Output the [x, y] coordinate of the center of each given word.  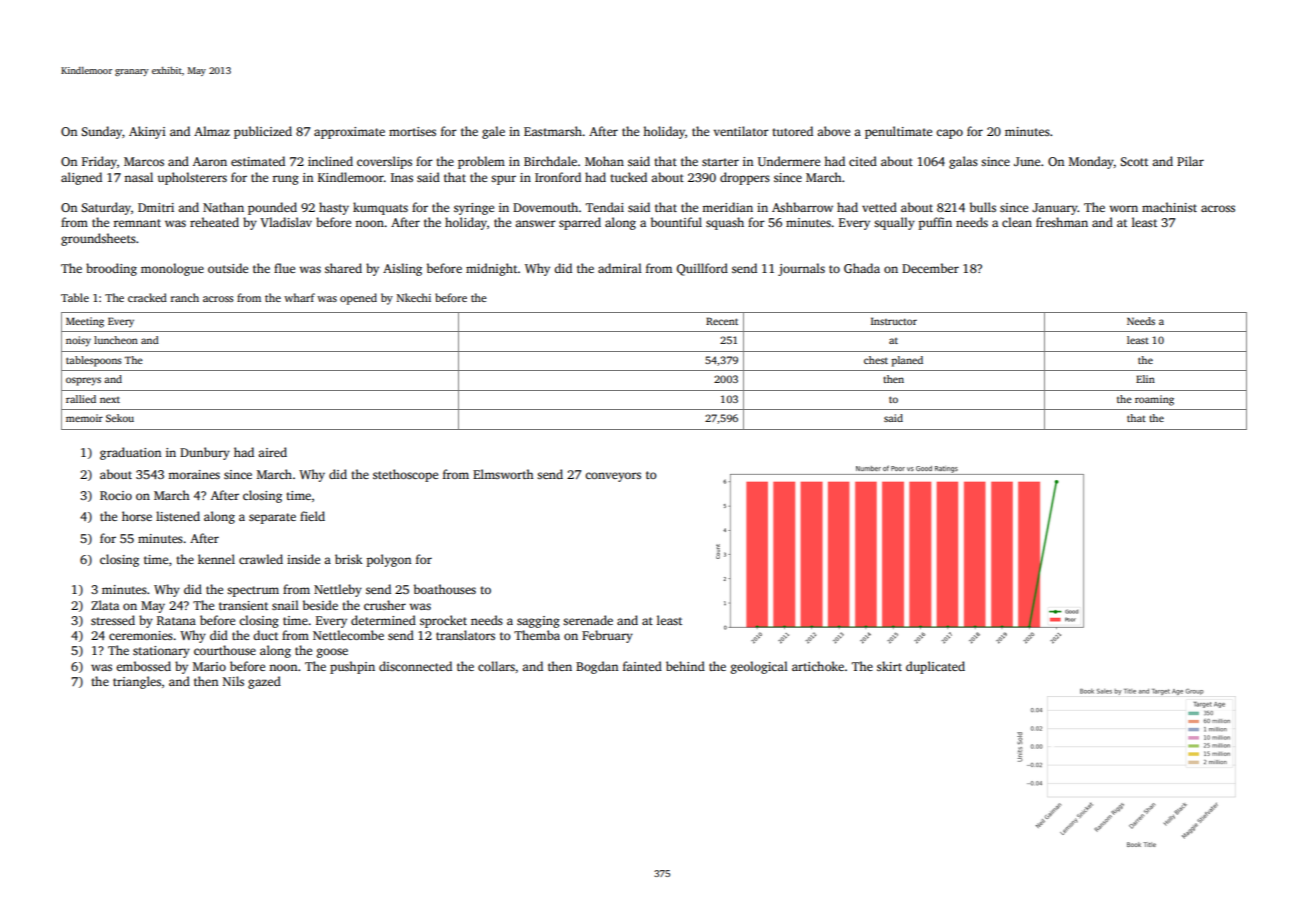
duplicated [935, 667]
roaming [1154, 400]
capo [949, 134]
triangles [137, 682]
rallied [81, 399]
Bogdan [597, 667]
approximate [349, 133]
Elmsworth [503, 474]
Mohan [604, 161]
